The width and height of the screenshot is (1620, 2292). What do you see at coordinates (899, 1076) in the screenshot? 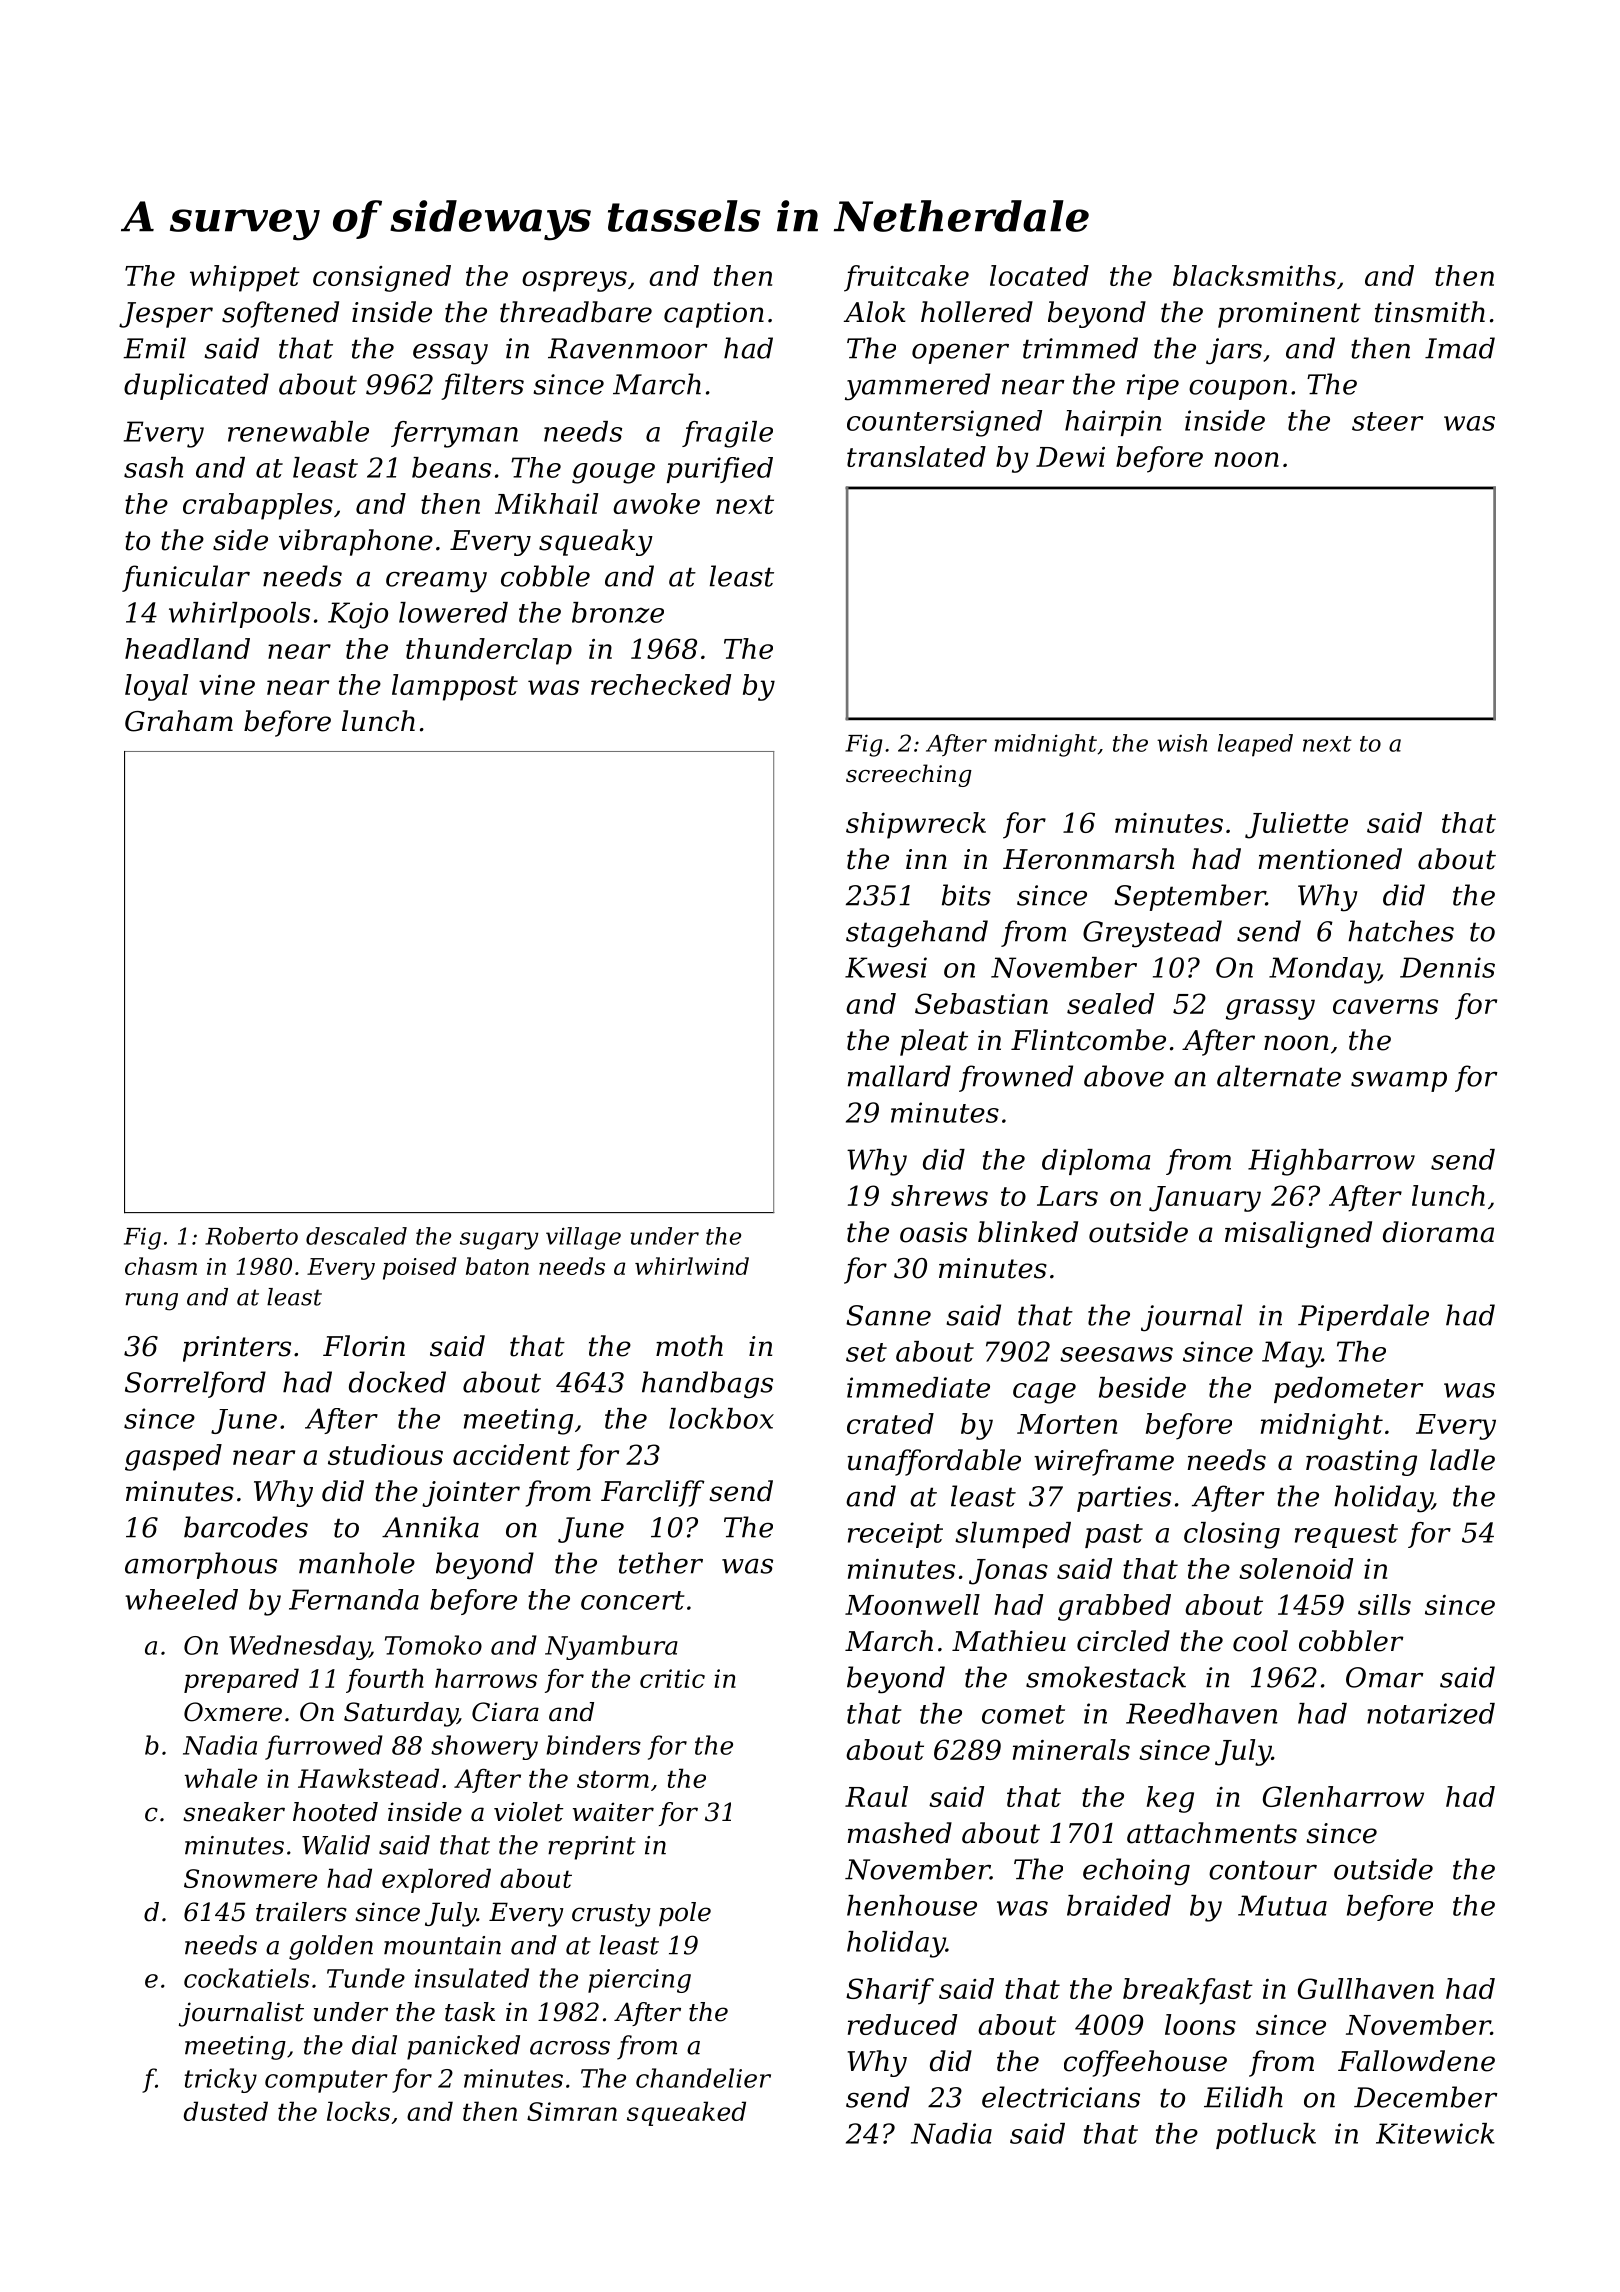
I see `mallard` at bounding box center [899, 1076].
